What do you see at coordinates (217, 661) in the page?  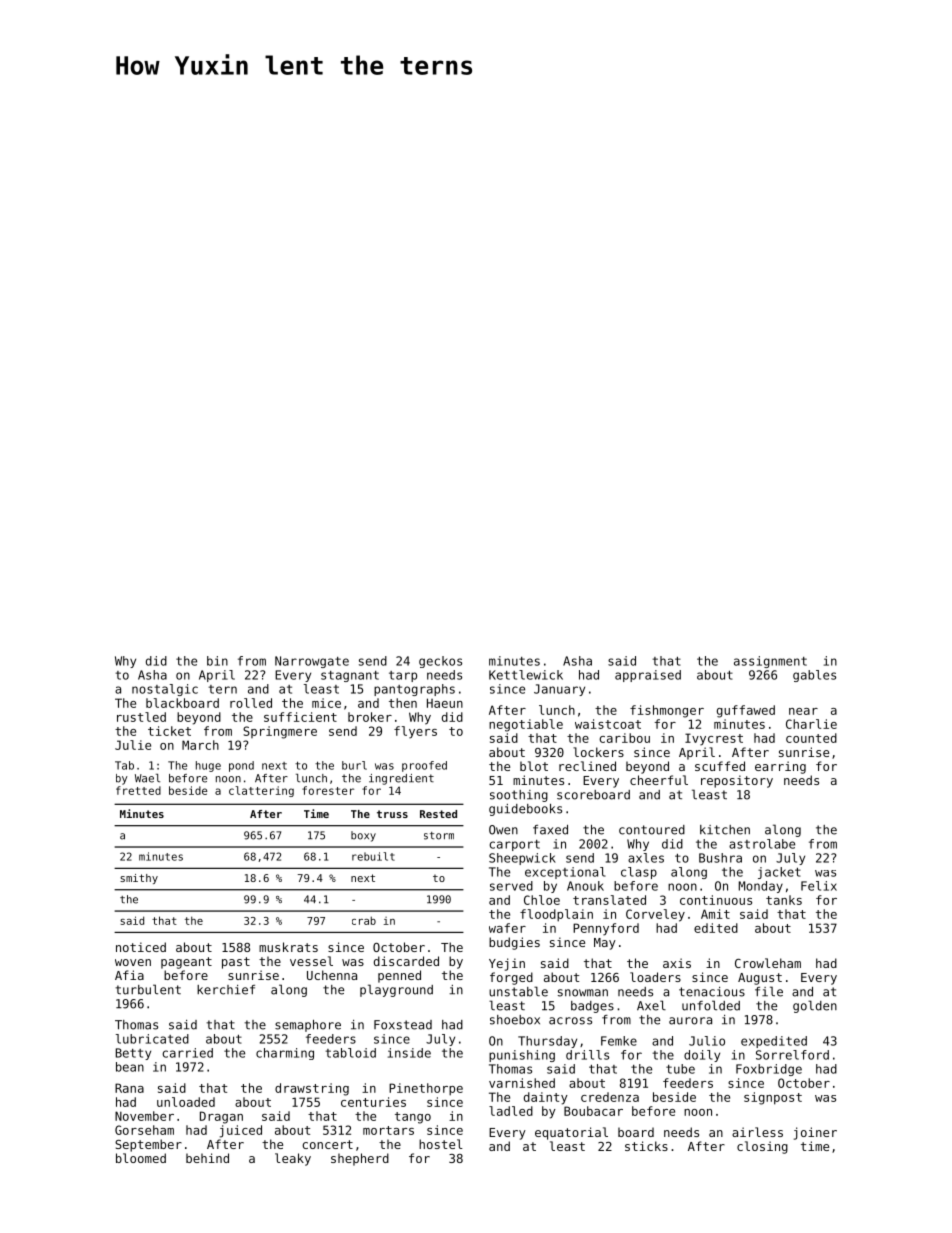 I see `bin` at bounding box center [217, 661].
